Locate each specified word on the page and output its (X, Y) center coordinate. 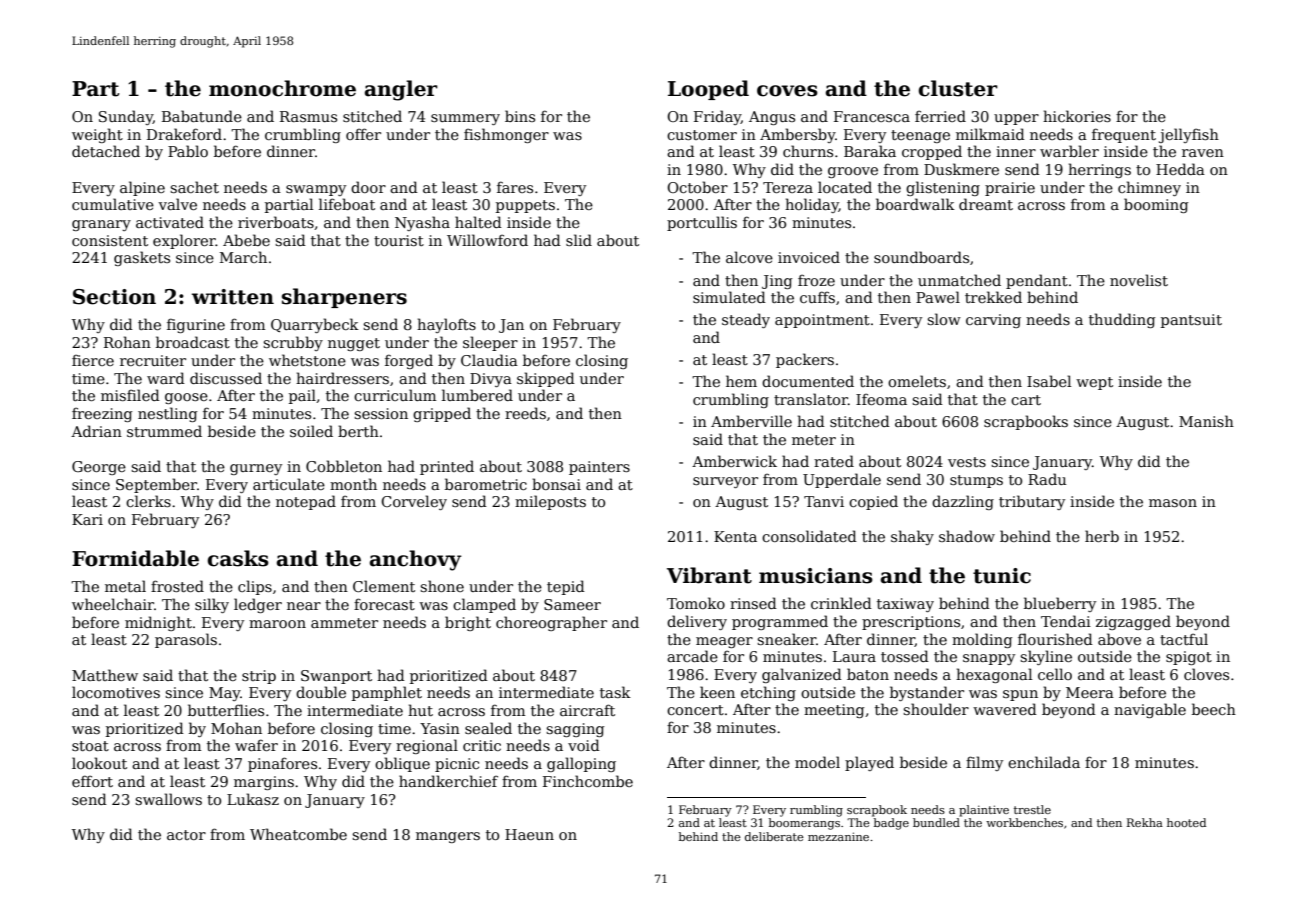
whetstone (307, 360)
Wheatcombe (298, 834)
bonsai (556, 484)
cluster (958, 88)
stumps (976, 481)
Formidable (135, 558)
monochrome (282, 88)
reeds (525, 413)
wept (1094, 383)
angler (401, 90)
